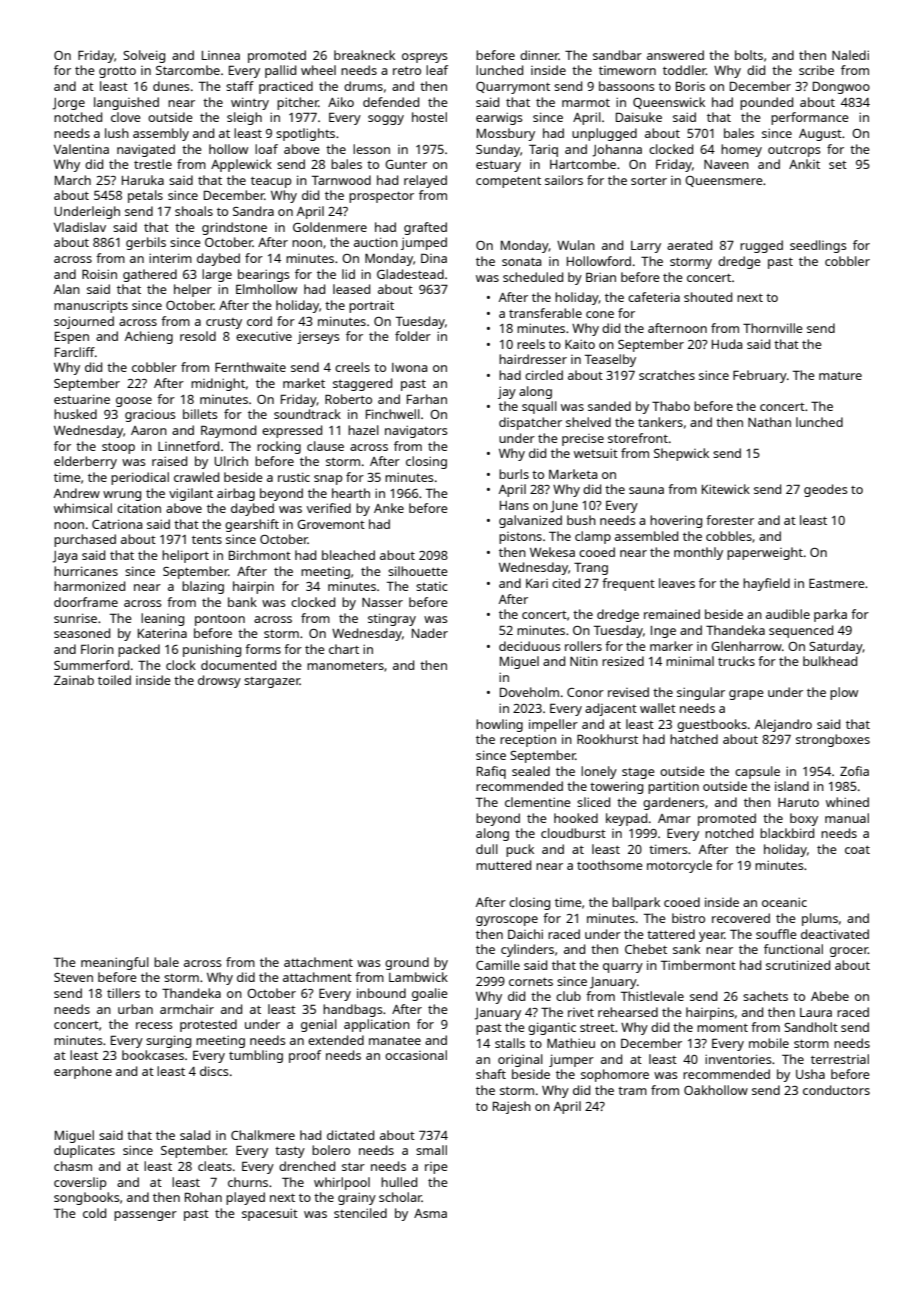 The width and height of the document is (924, 1308). Describe the element at coordinates (351, 289) in the document. I see `leased` at that location.
